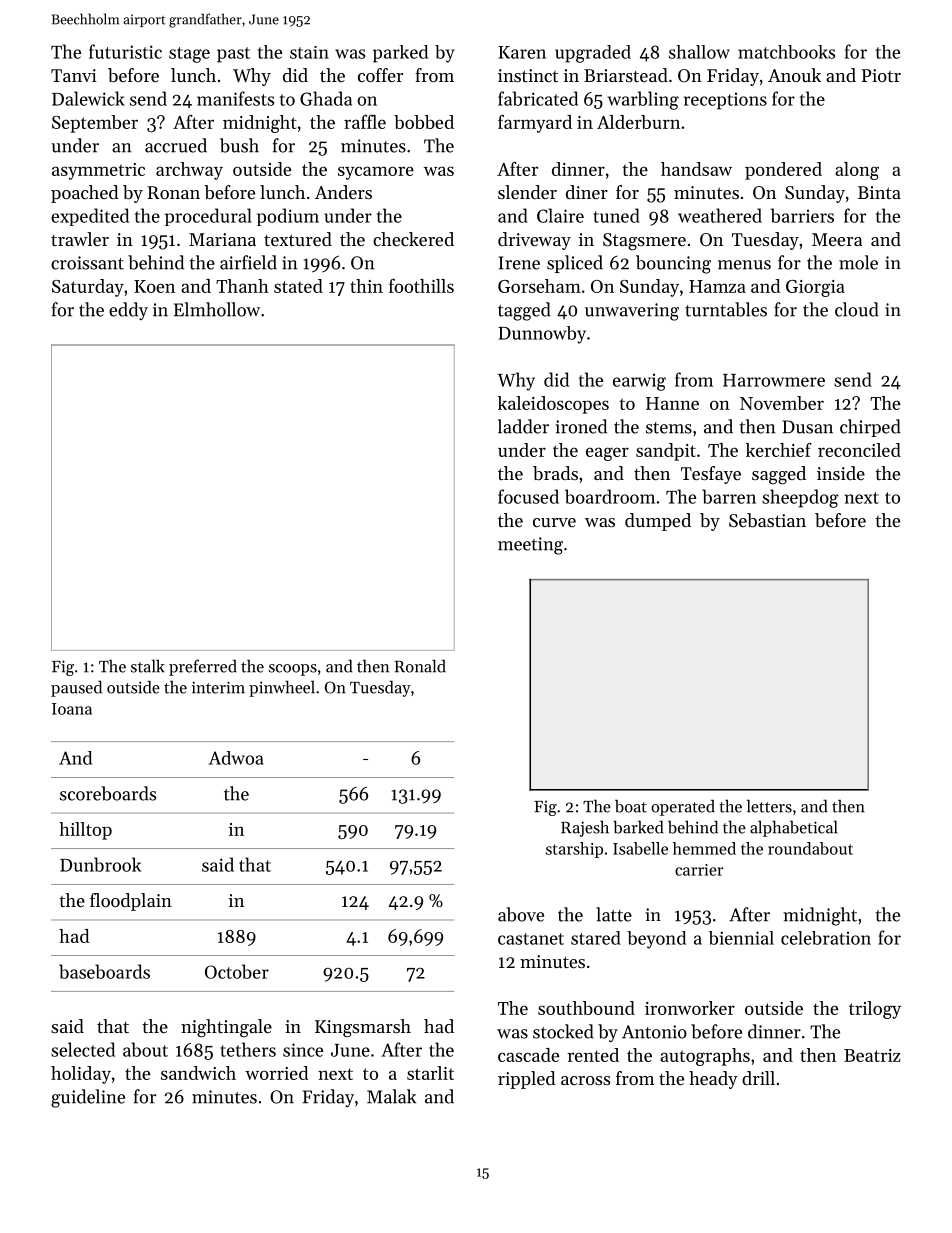 This screenshot has width=952, height=1233. Describe the element at coordinates (365, 121) in the screenshot. I see `raffle` at that location.
